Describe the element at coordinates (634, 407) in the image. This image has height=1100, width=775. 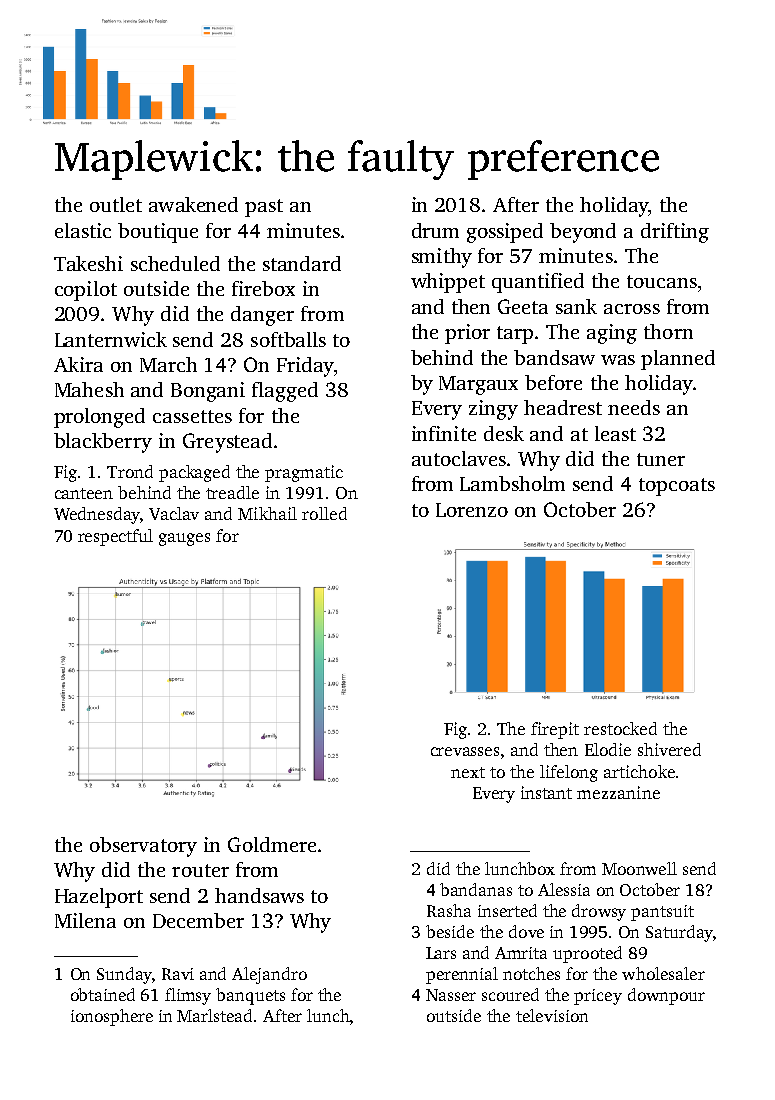
I see `needs` at that location.
